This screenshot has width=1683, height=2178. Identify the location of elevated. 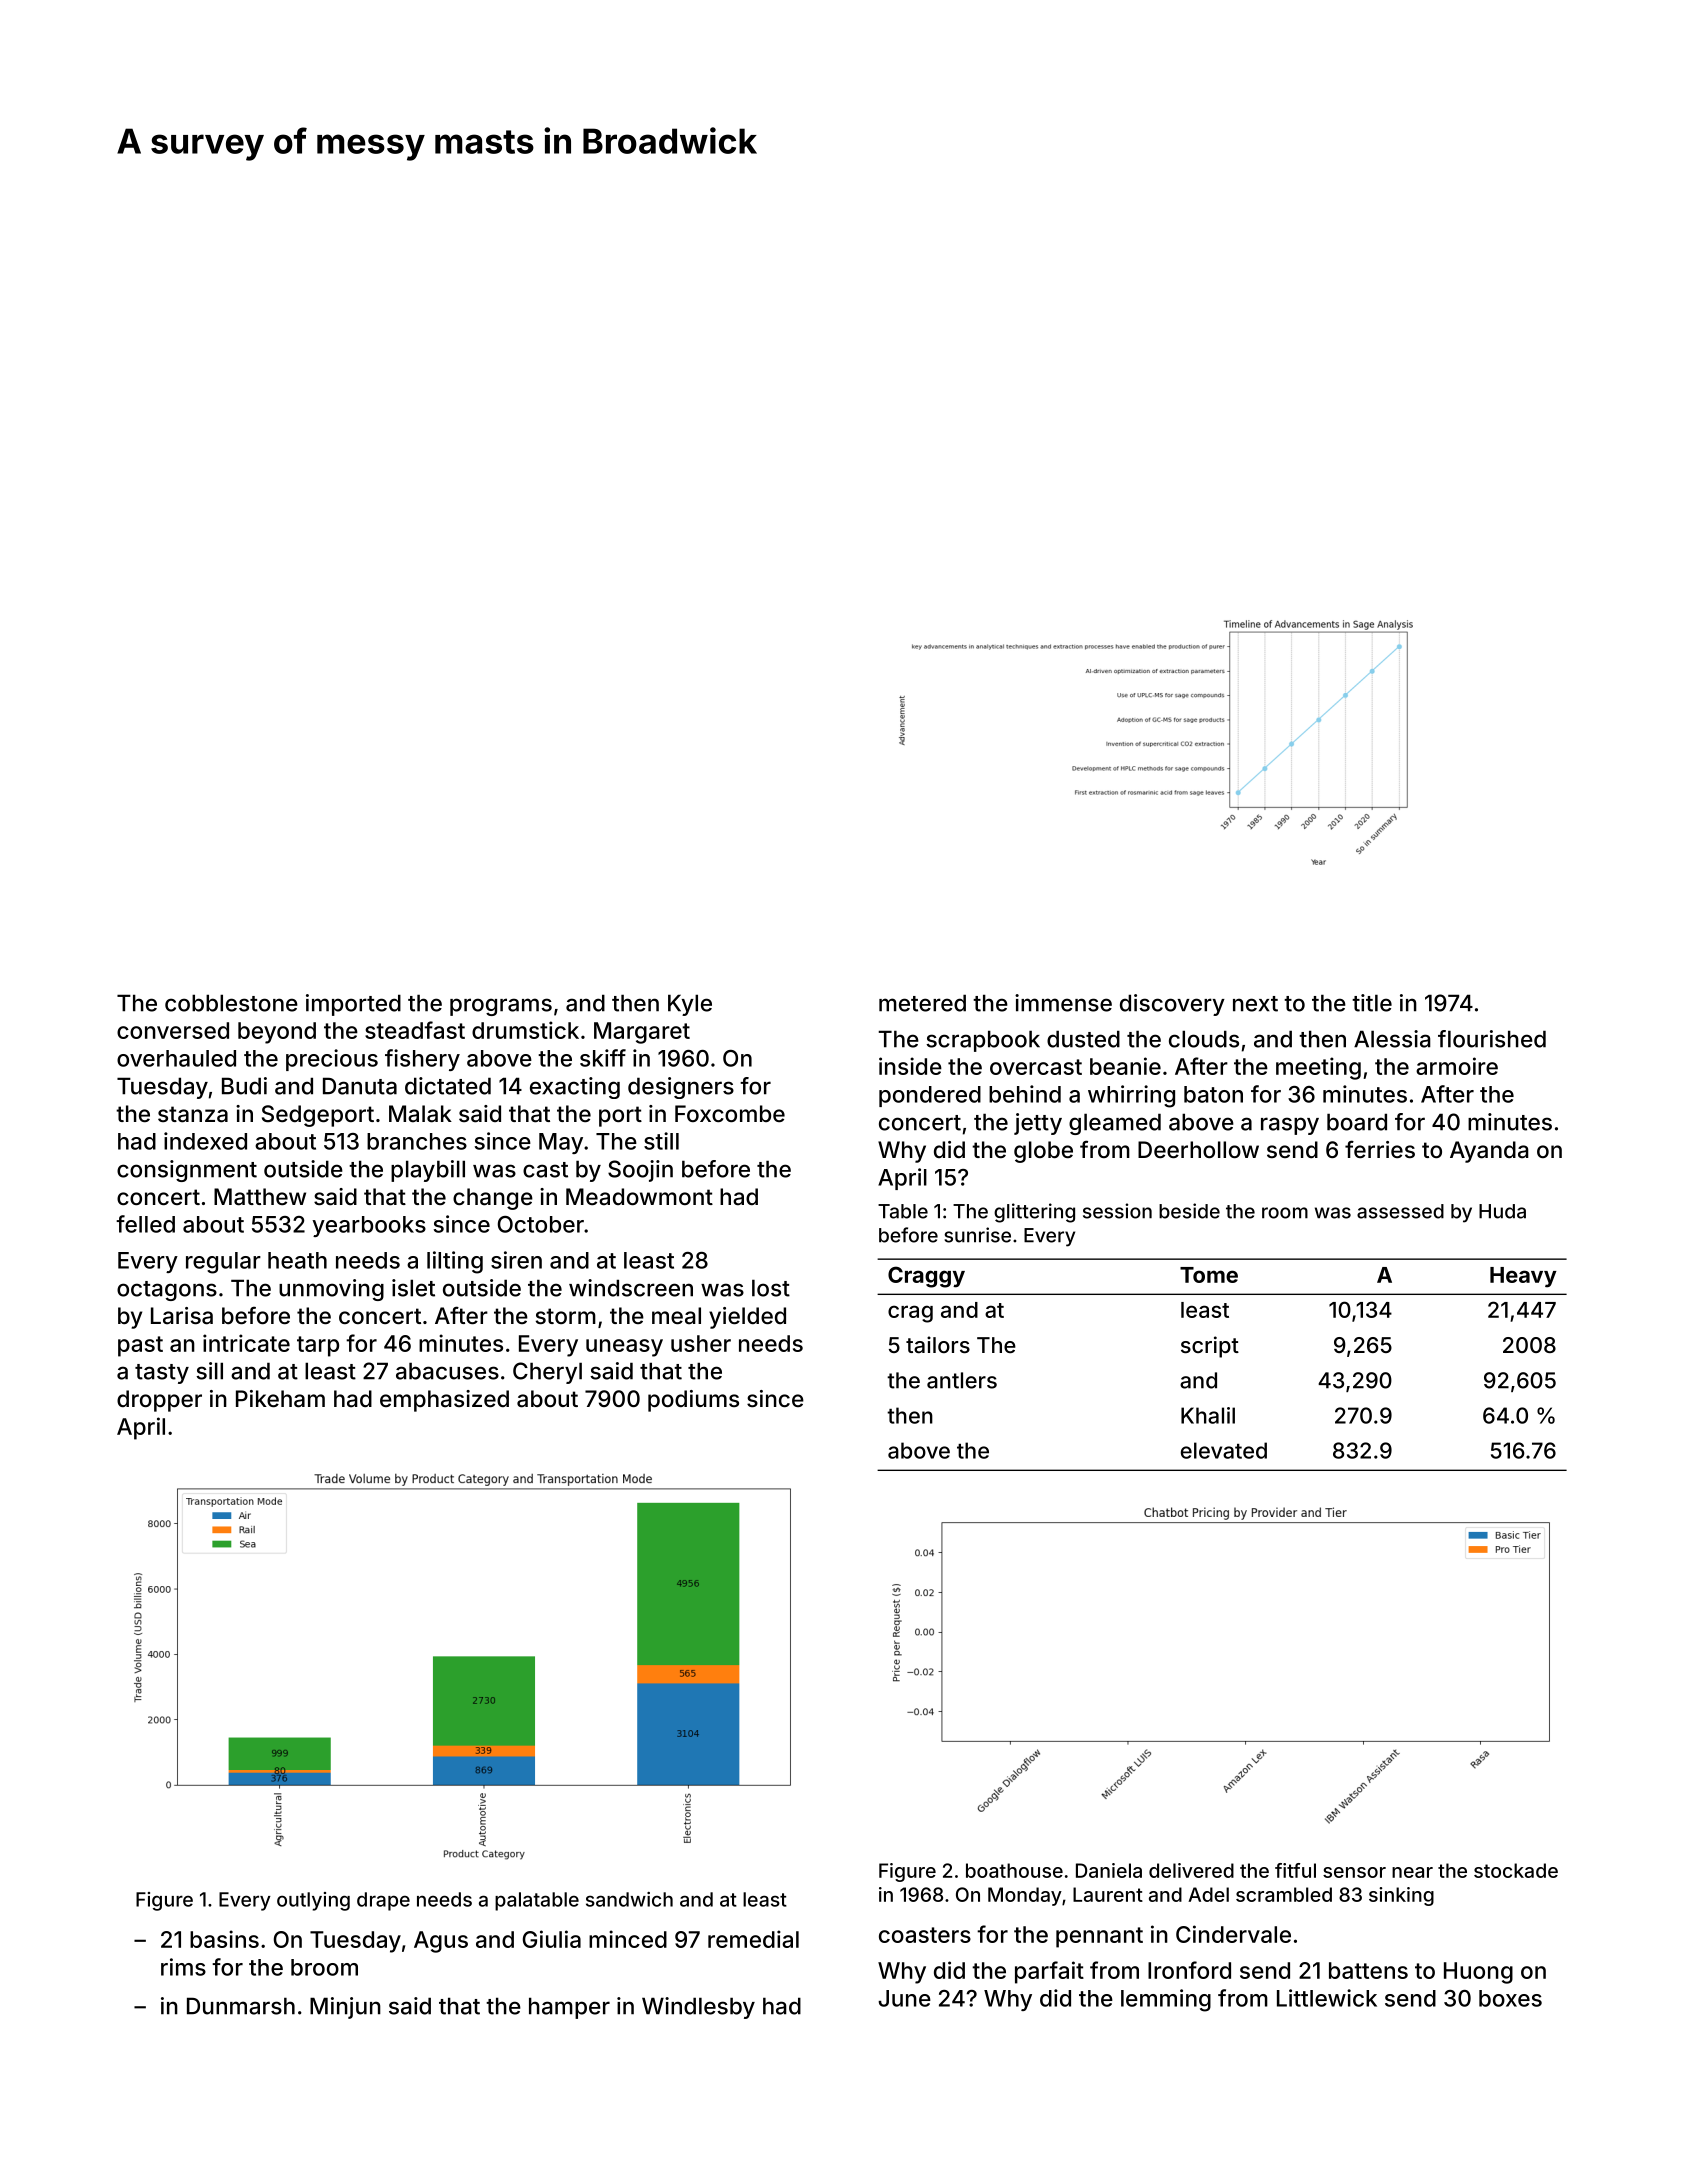
(1224, 1450).
